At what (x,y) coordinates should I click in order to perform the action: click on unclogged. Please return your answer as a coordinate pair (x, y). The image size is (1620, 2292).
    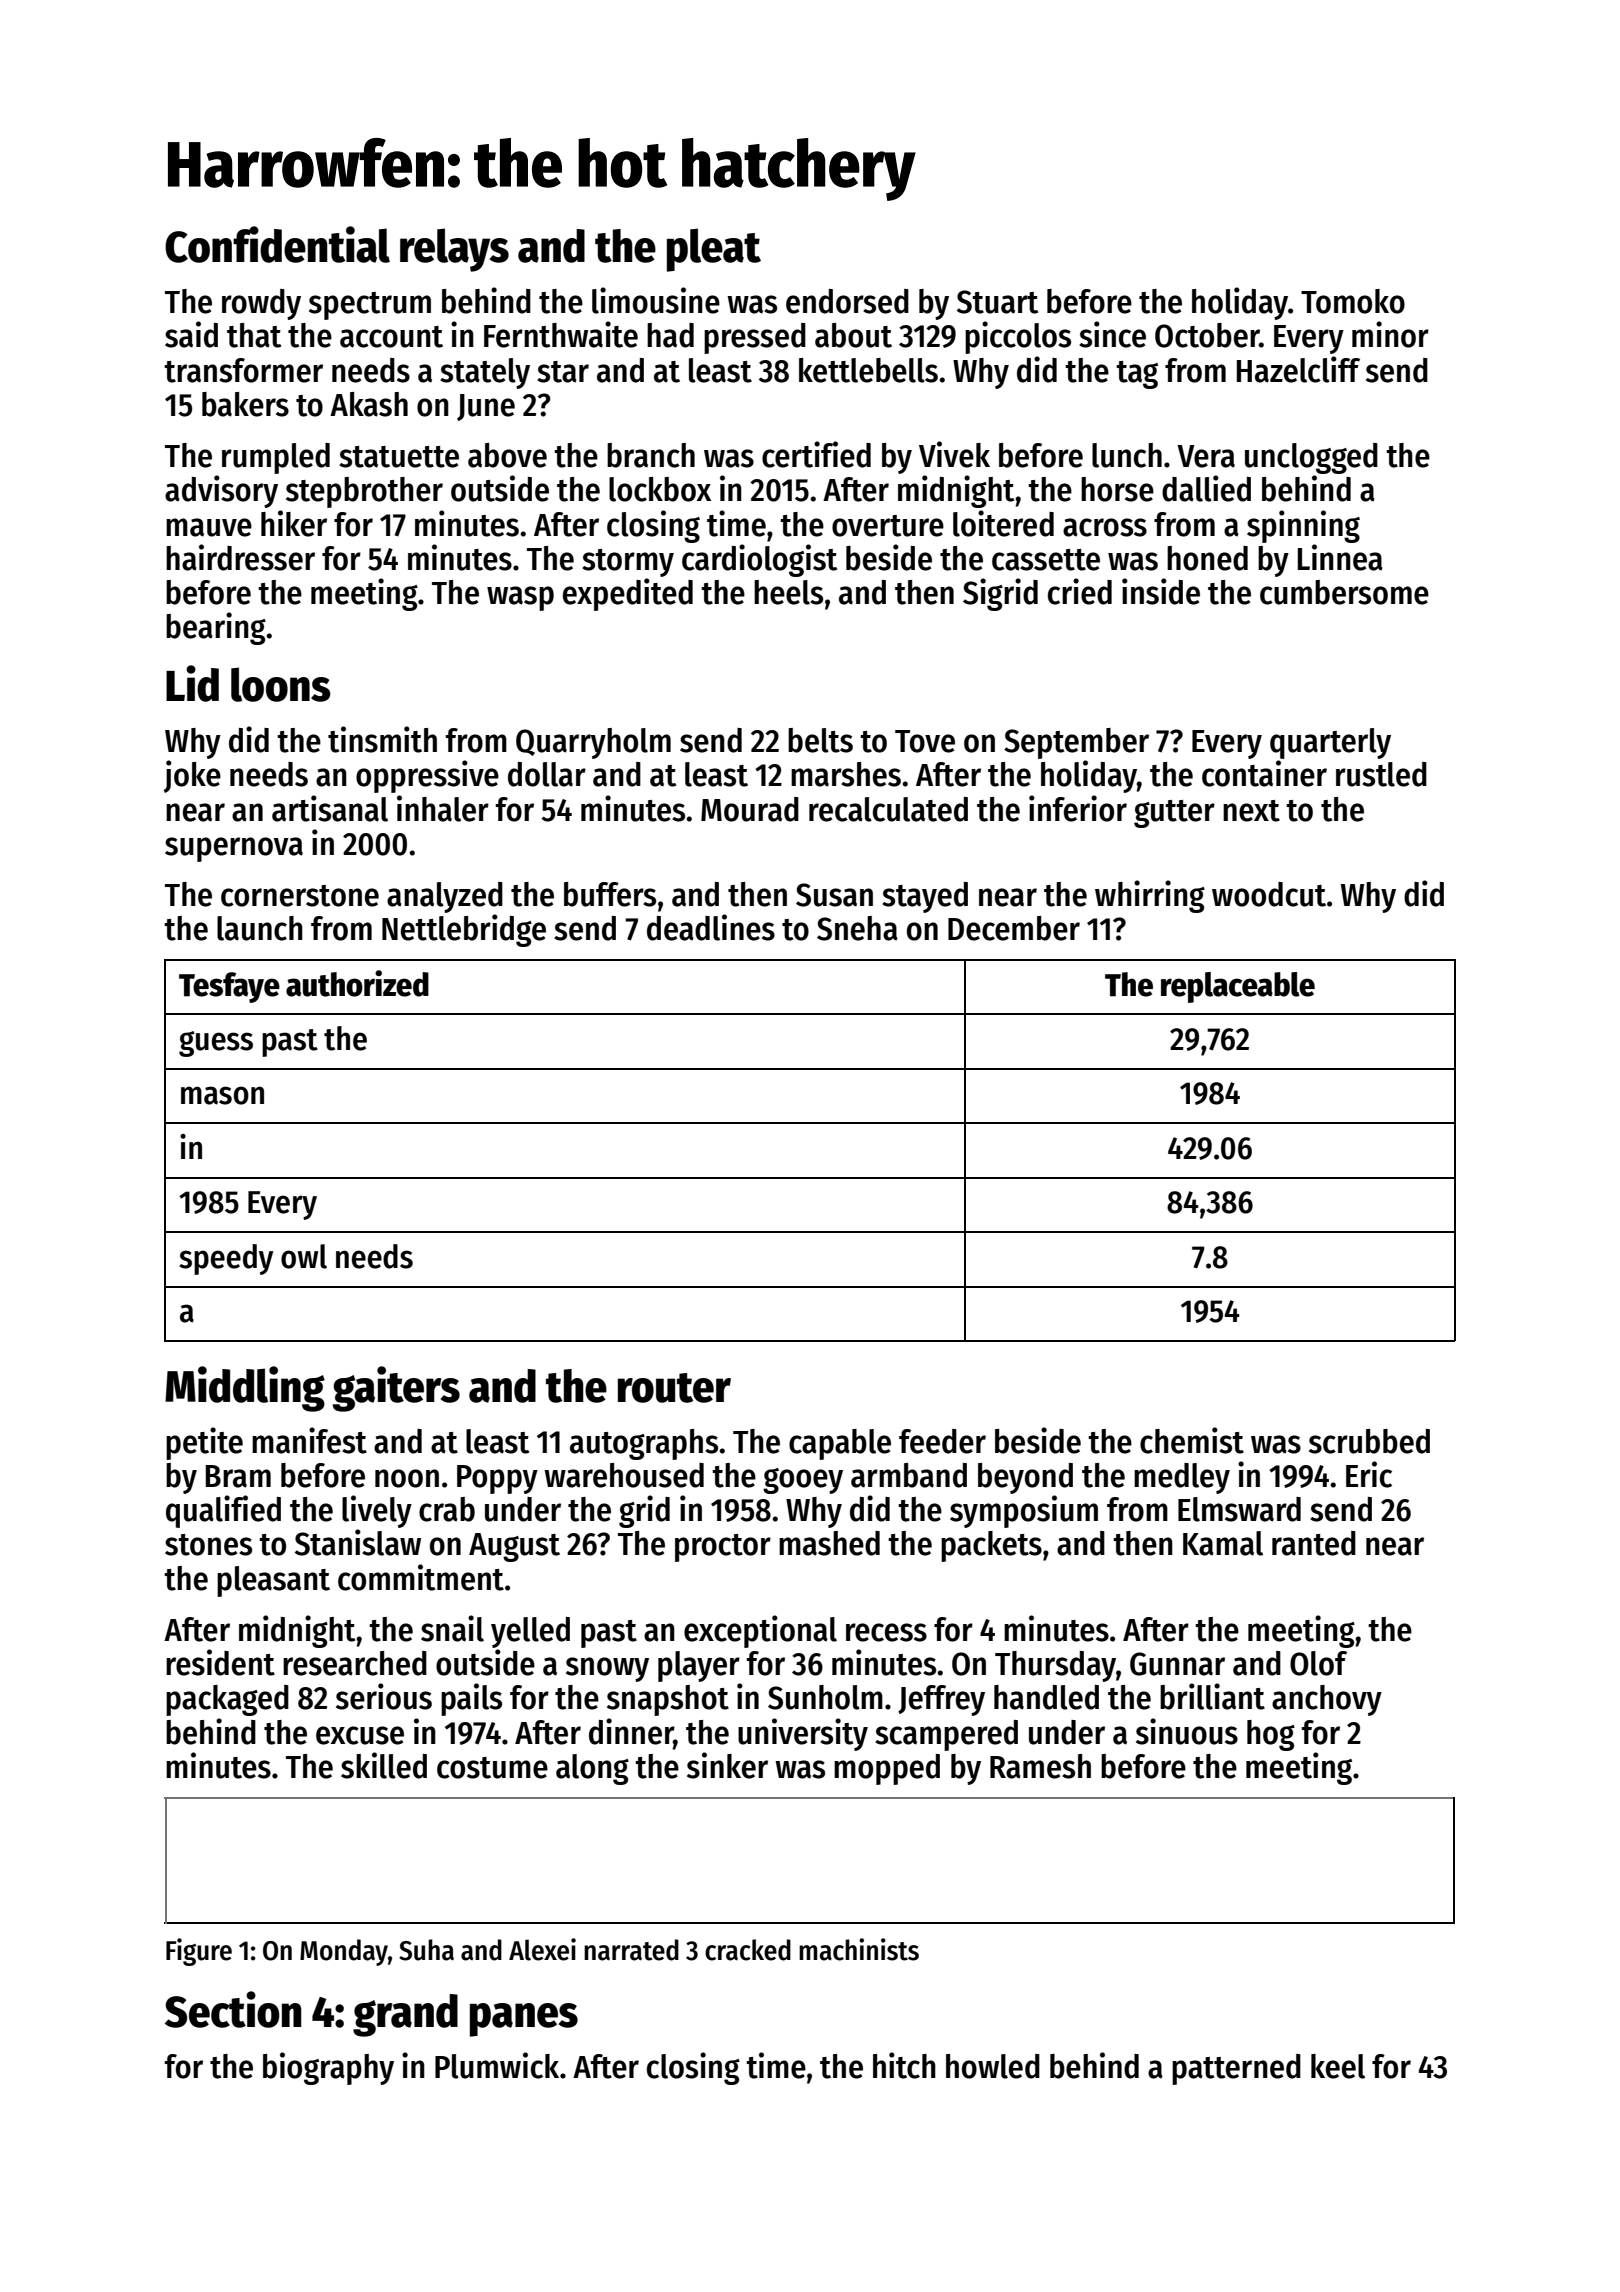
    Looking at the image, I should click on (1311, 458).
